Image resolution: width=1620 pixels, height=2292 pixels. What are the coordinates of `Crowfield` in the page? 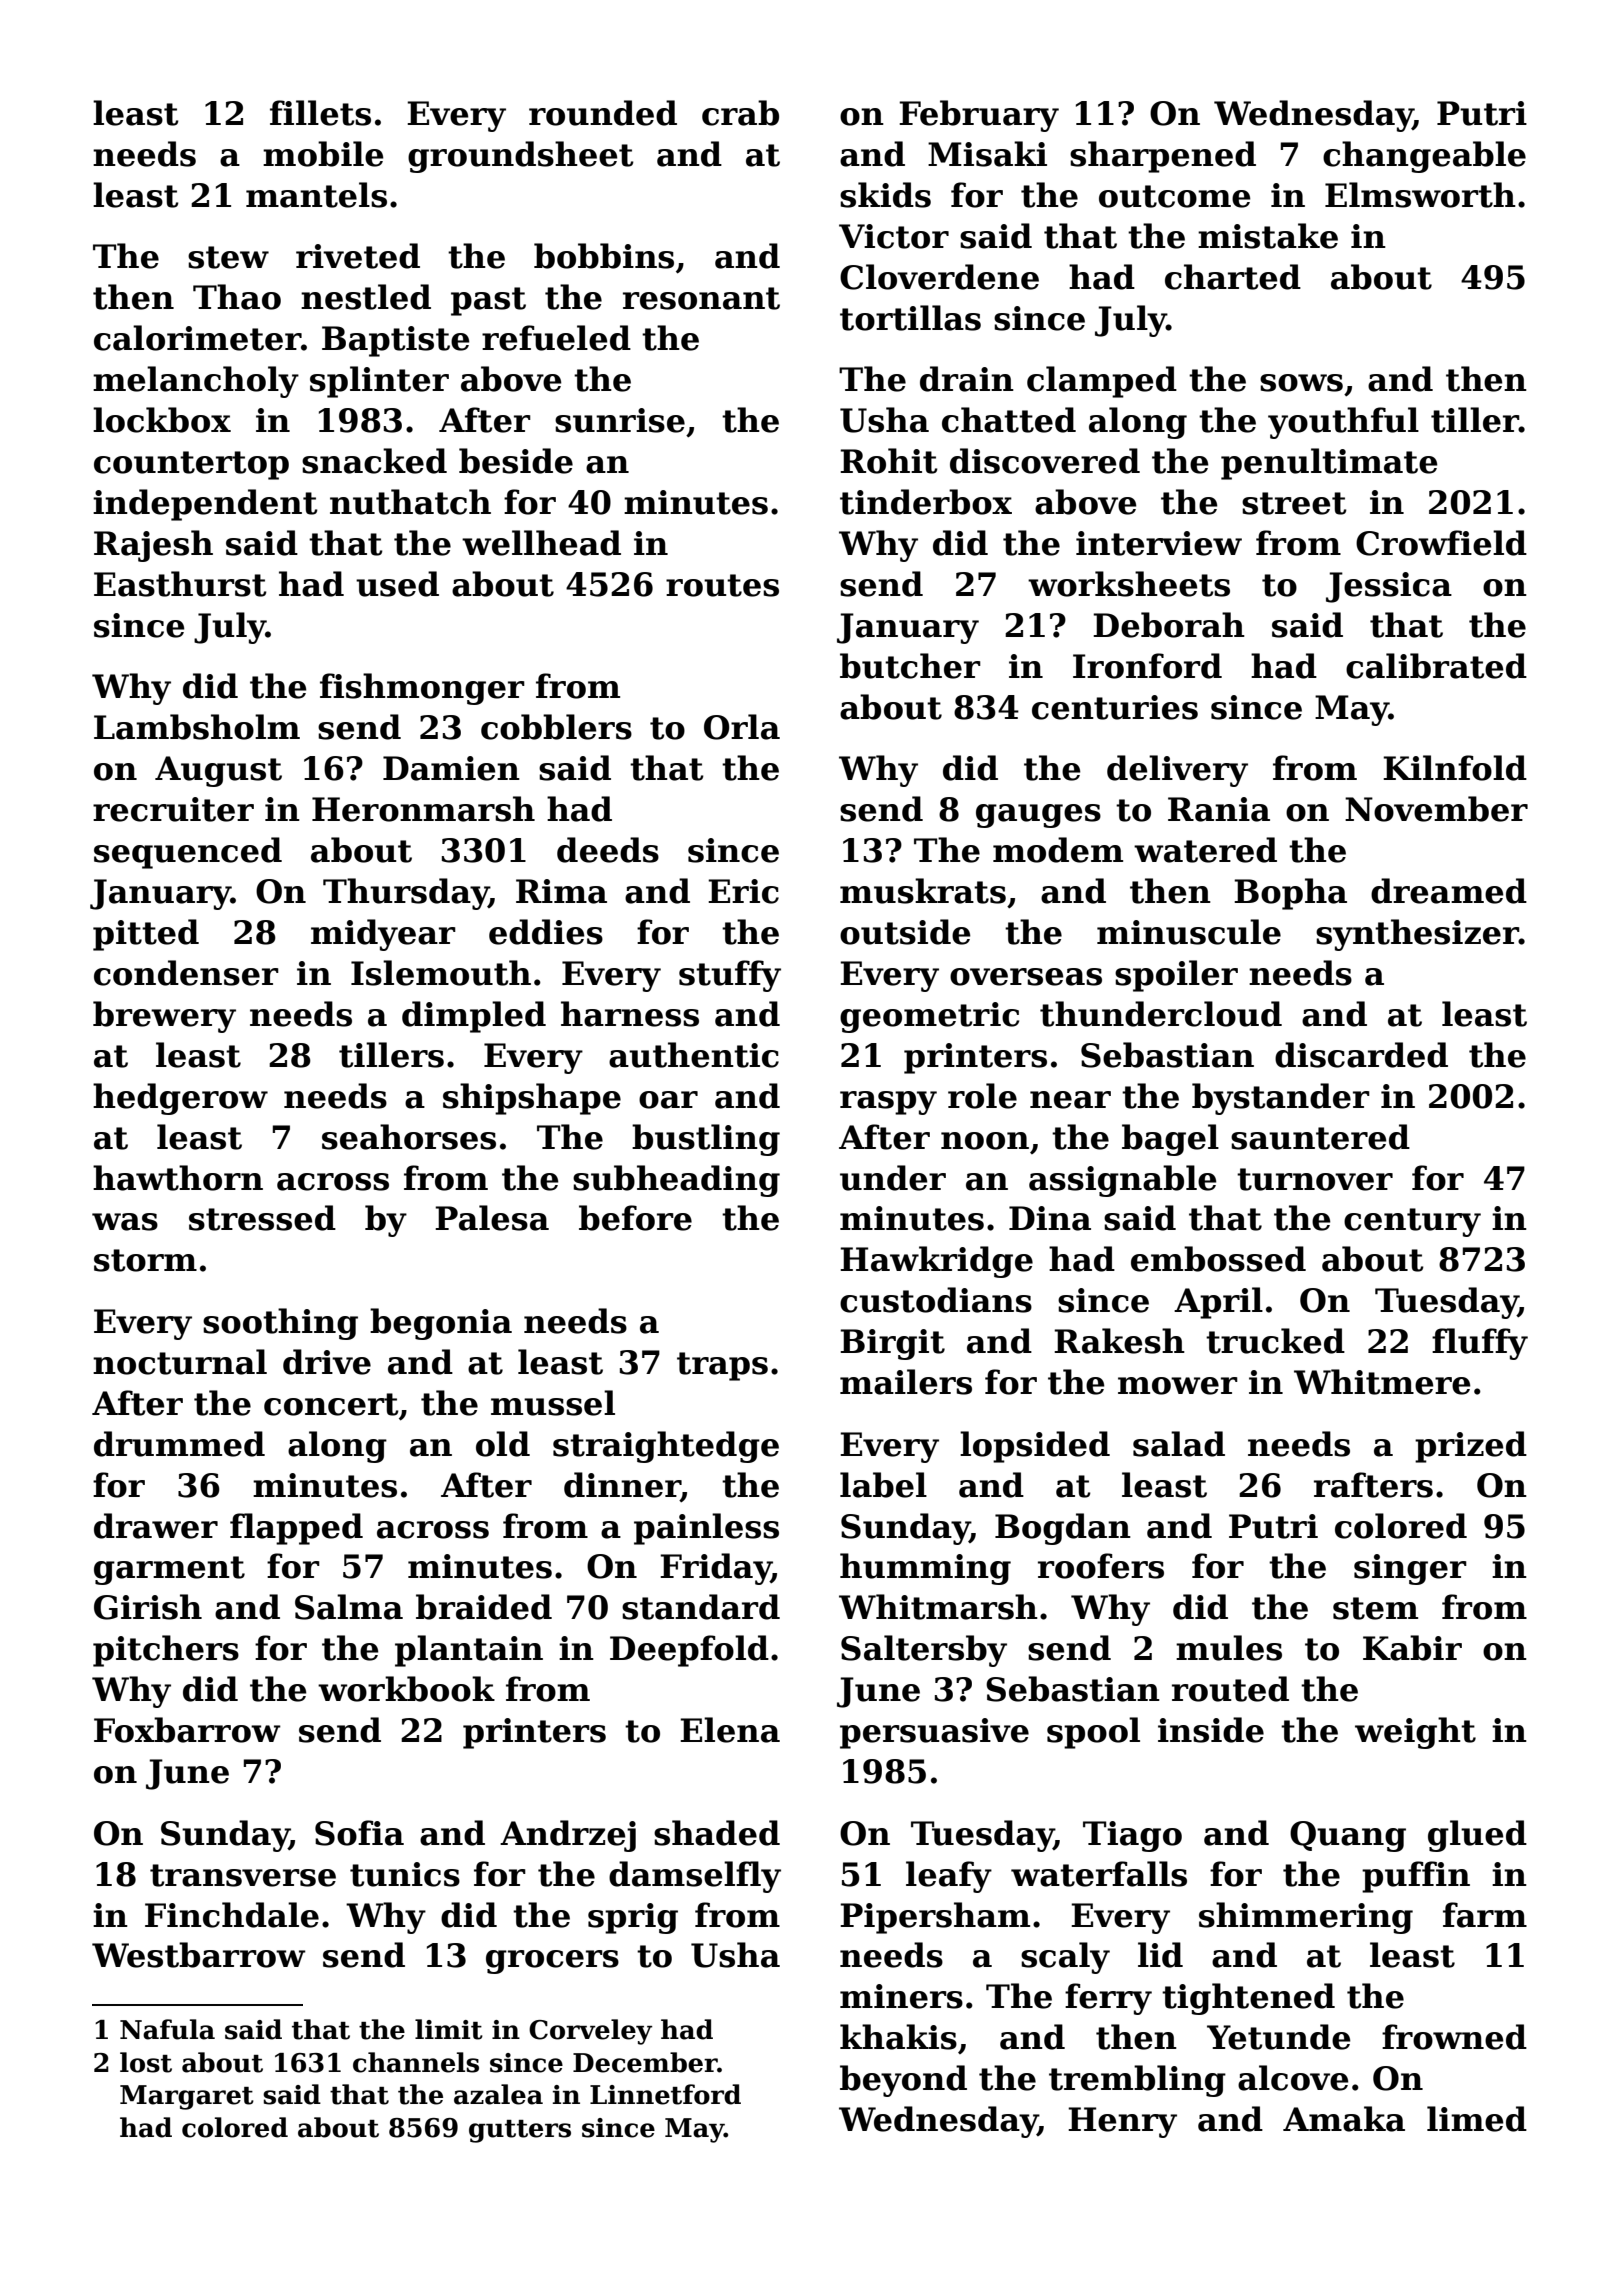 It's located at (1441, 543).
